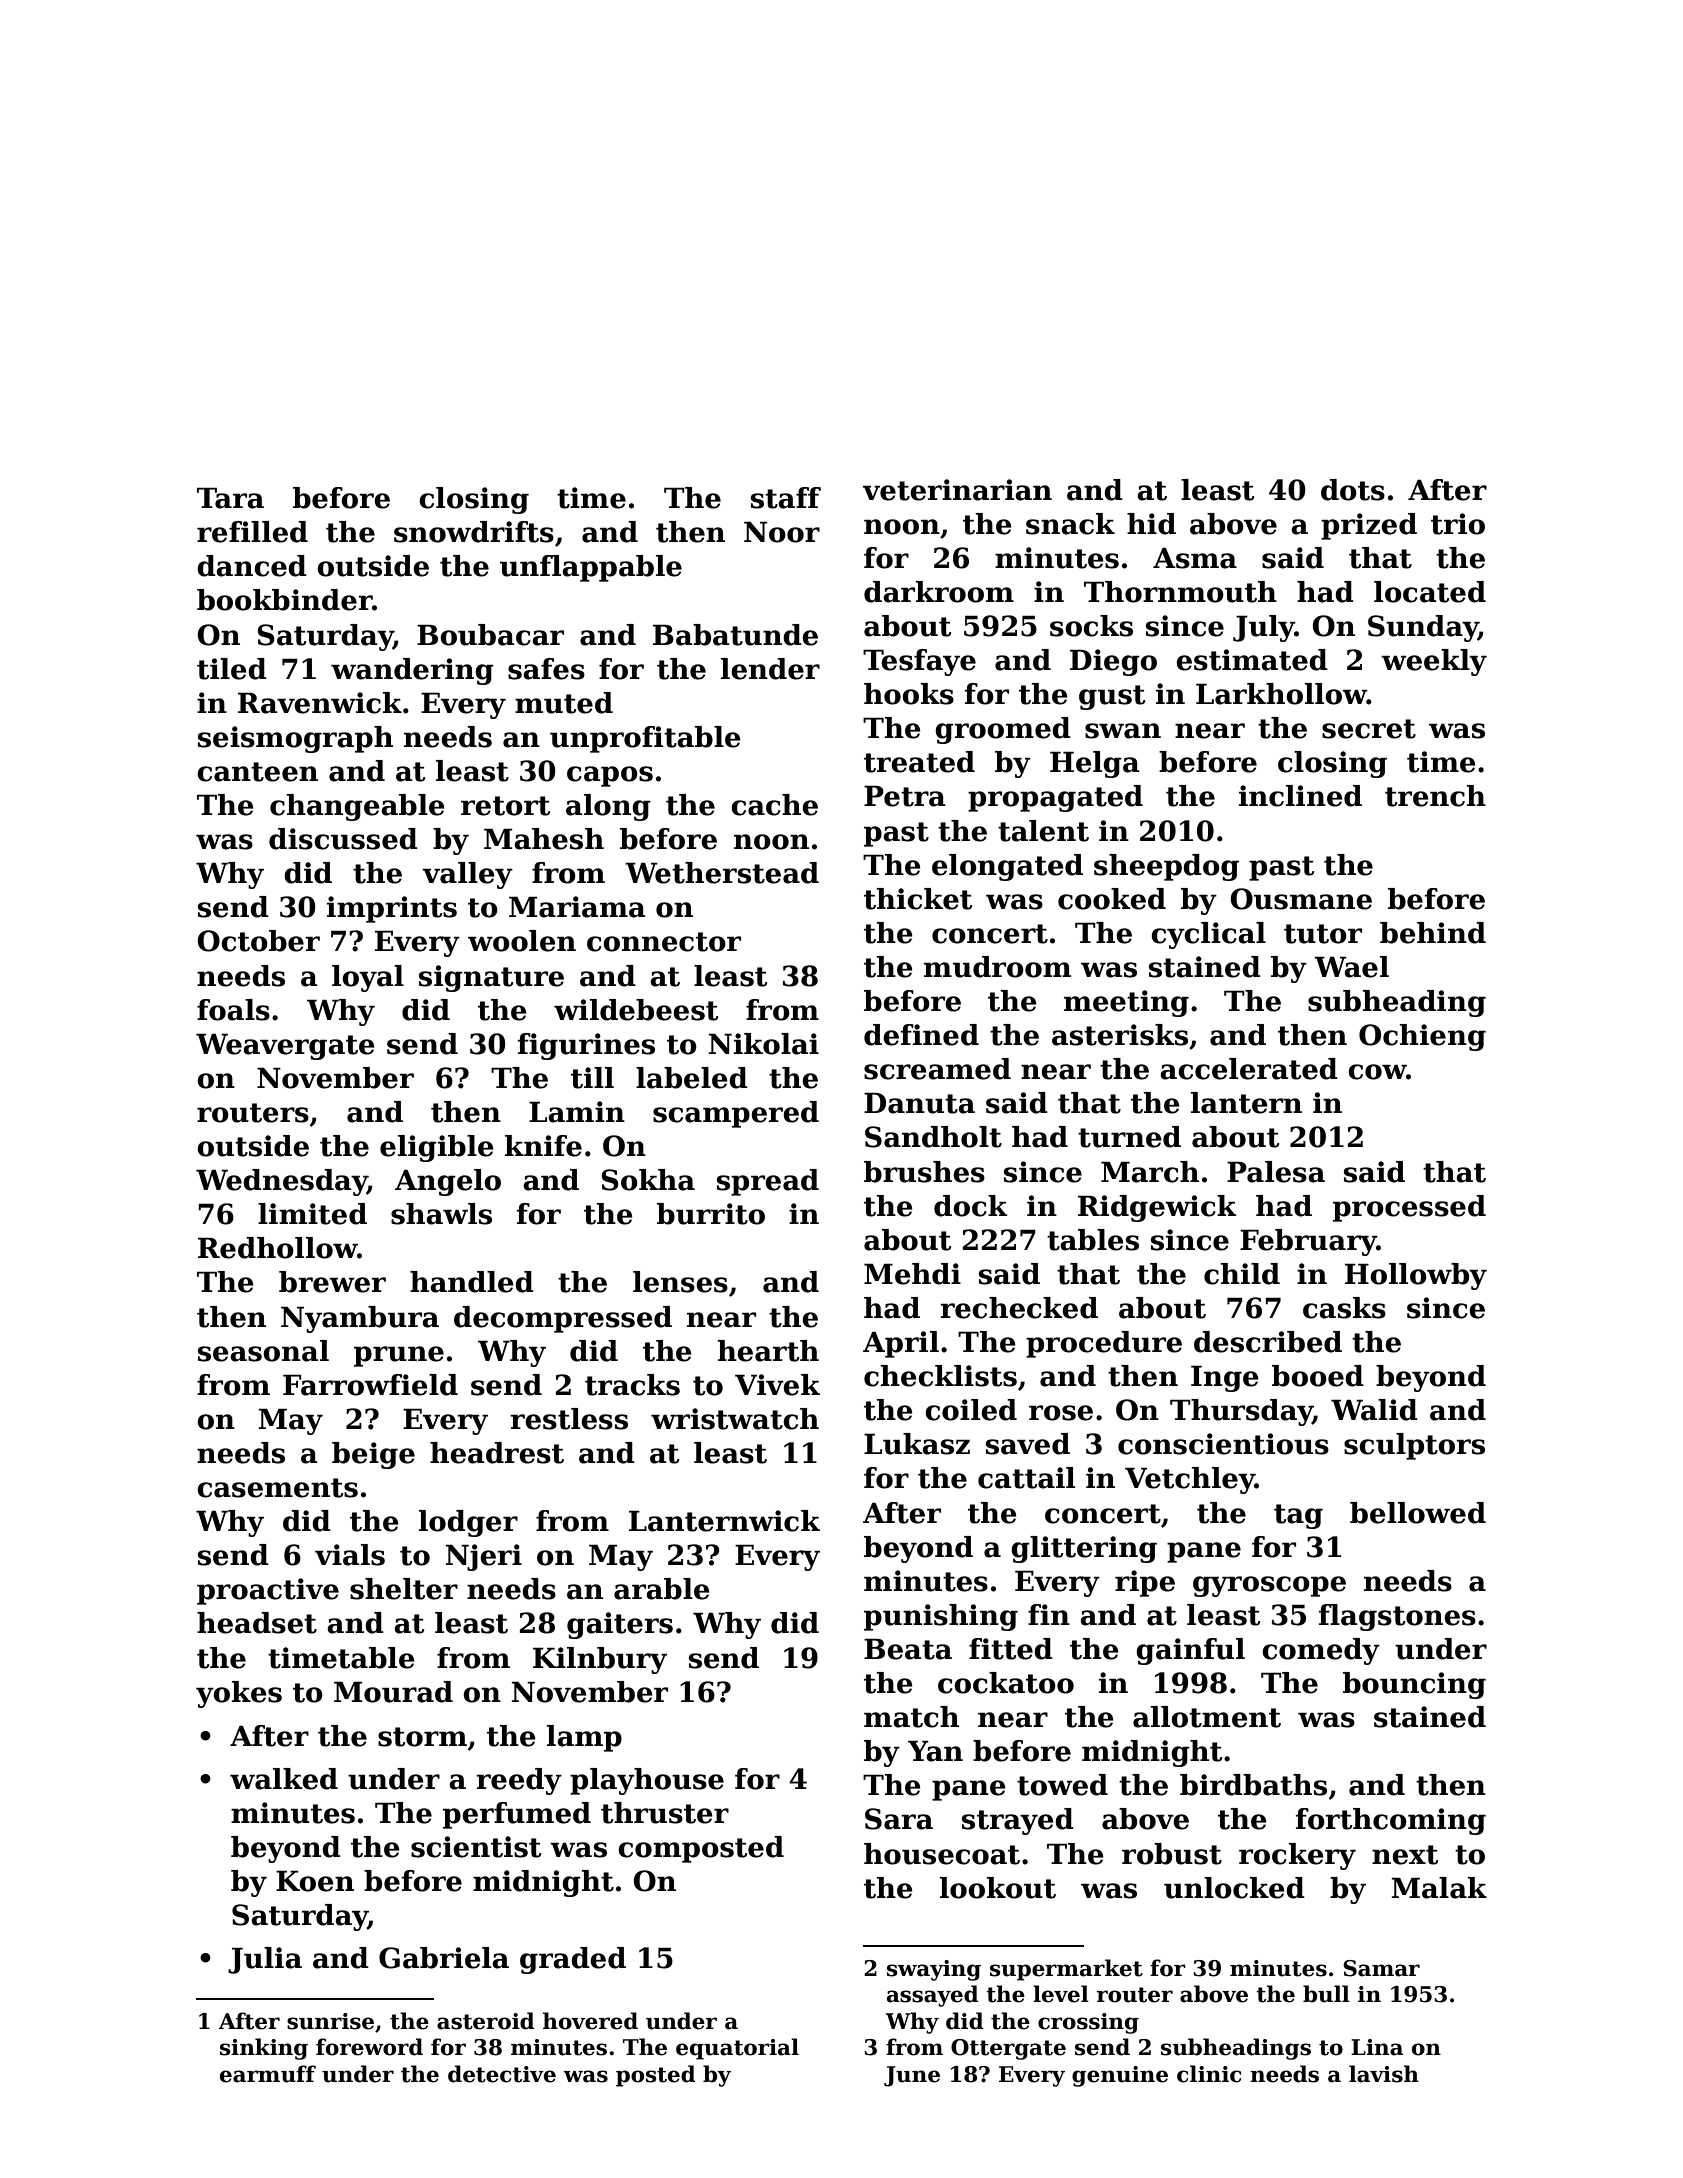 The image size is (1683, 2178). What do you see at coordinates (918, 899) in the document?
I see `thicket` at bounding box center [918, 899].
